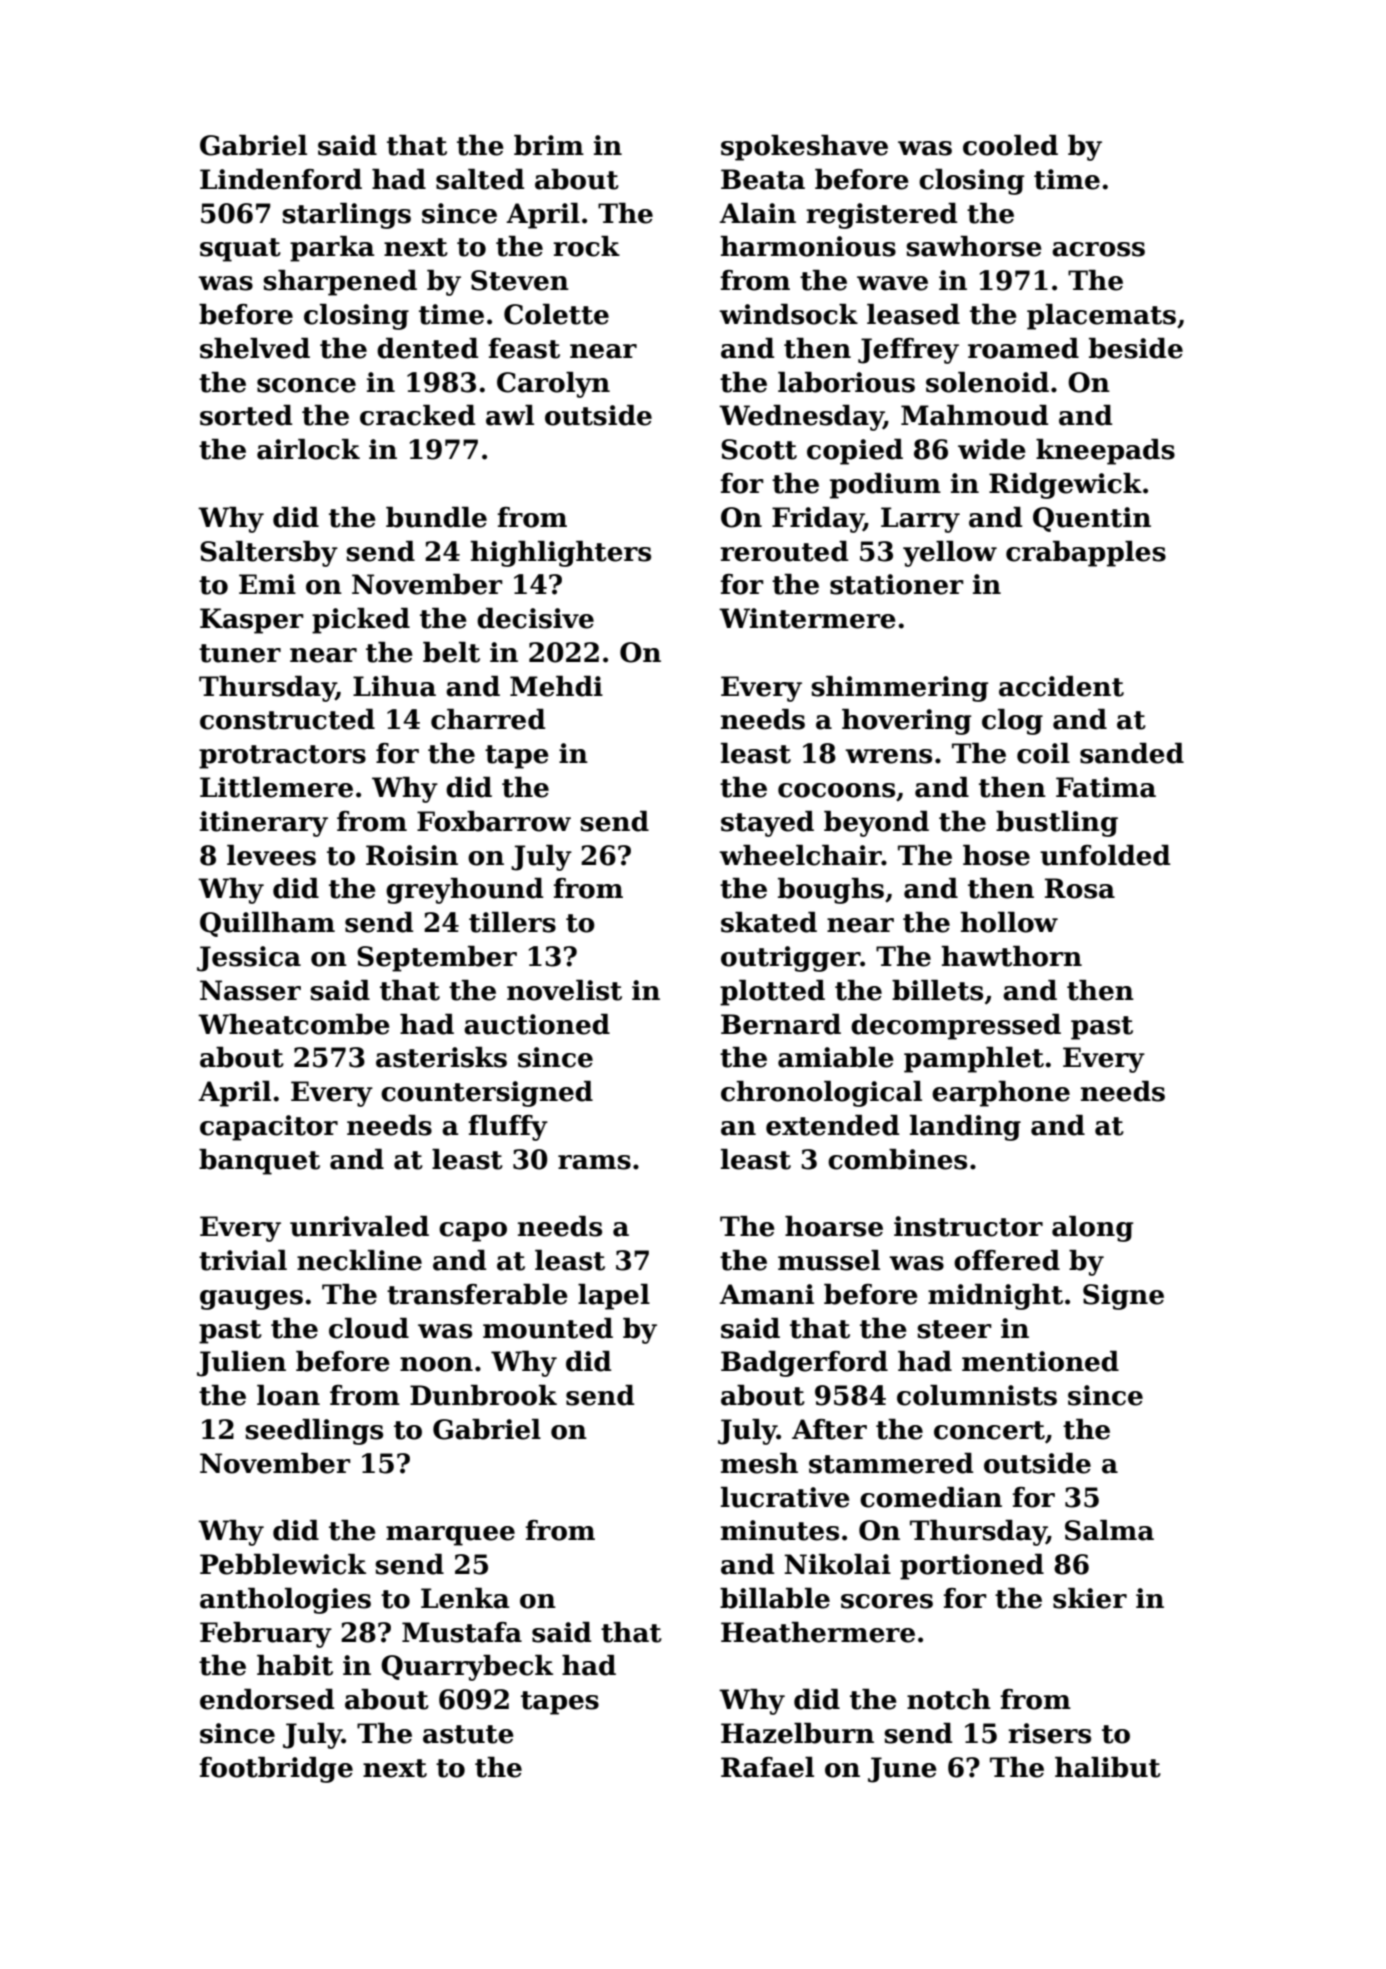  What do you see at coordinates (1012, 722) in the image?
I see `clog` at bounding box center [1012, 722].
